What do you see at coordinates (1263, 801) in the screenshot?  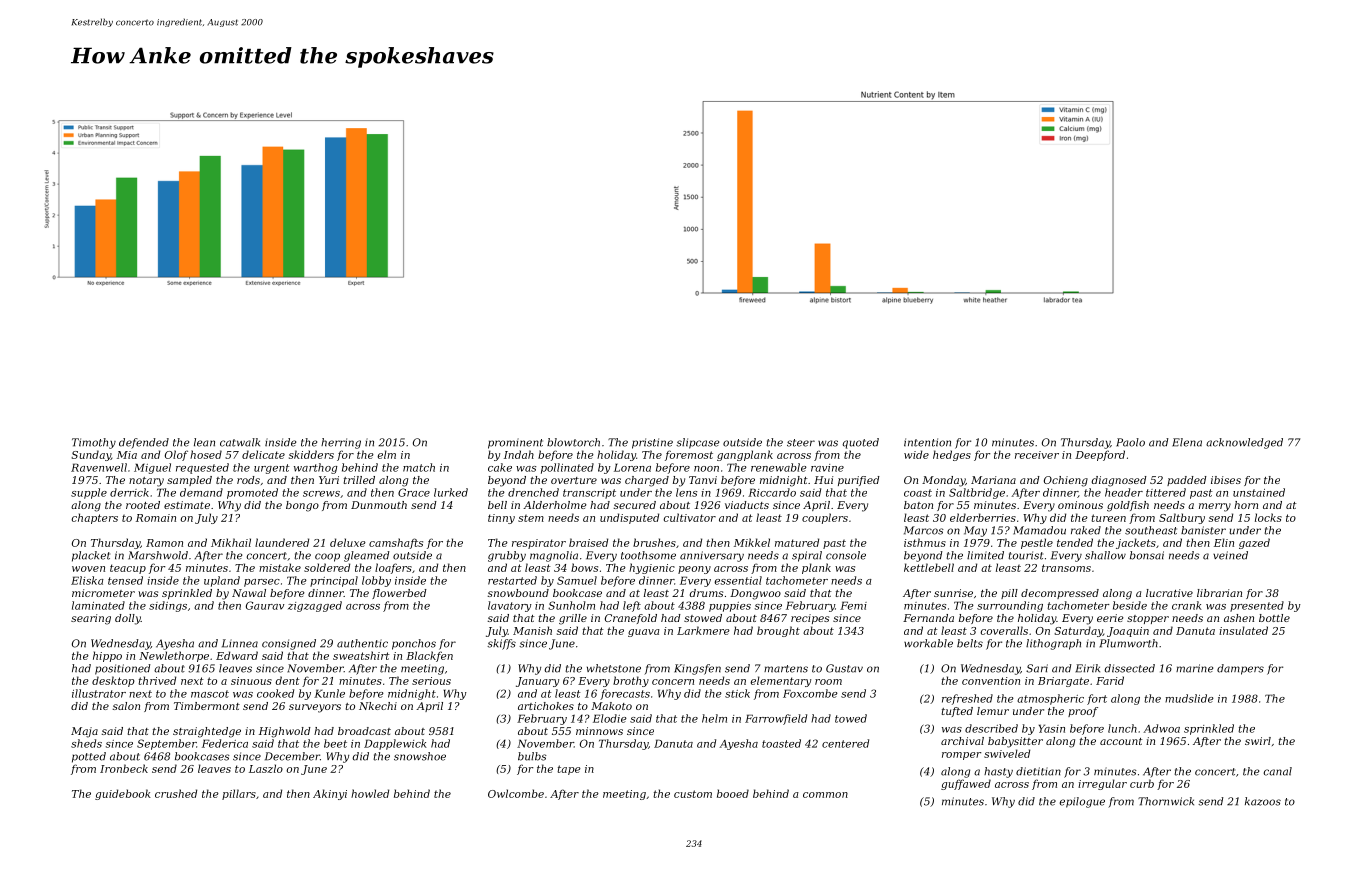 I see `kazoos` at bounding box center [1263, 801].
